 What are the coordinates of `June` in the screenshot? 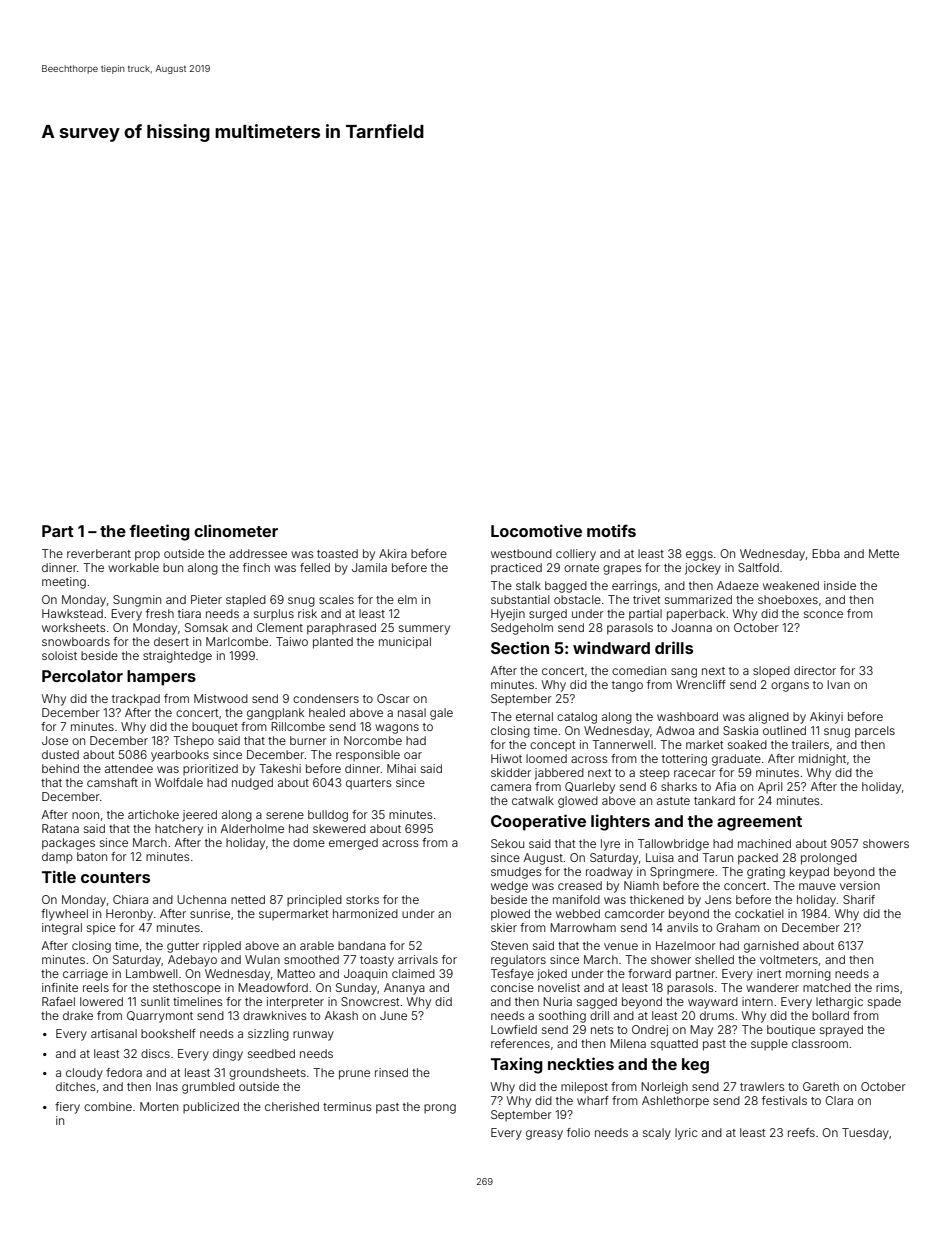 It's located at (393, 1015).
